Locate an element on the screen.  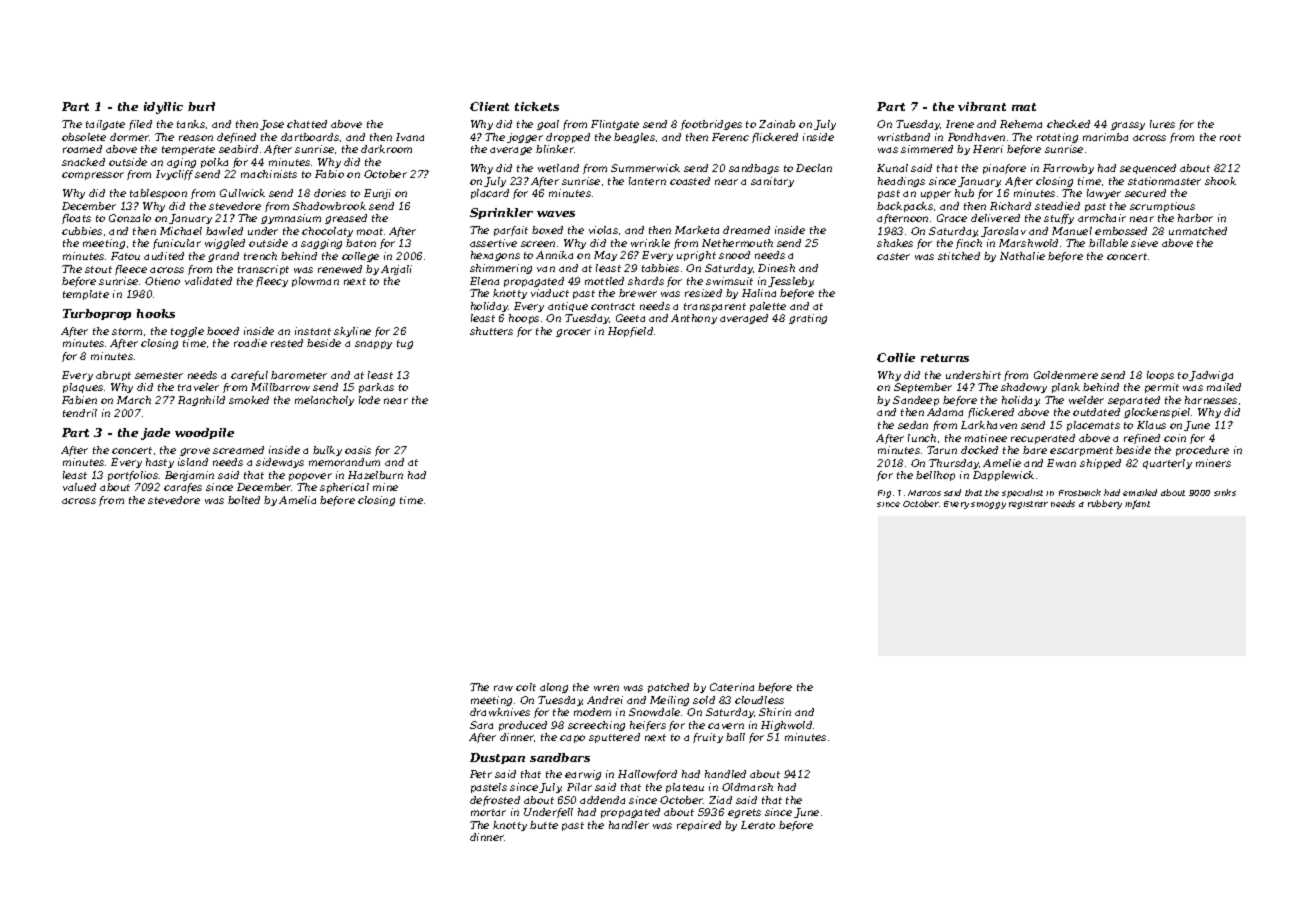
mortar is located at coordinates (488, 812).
